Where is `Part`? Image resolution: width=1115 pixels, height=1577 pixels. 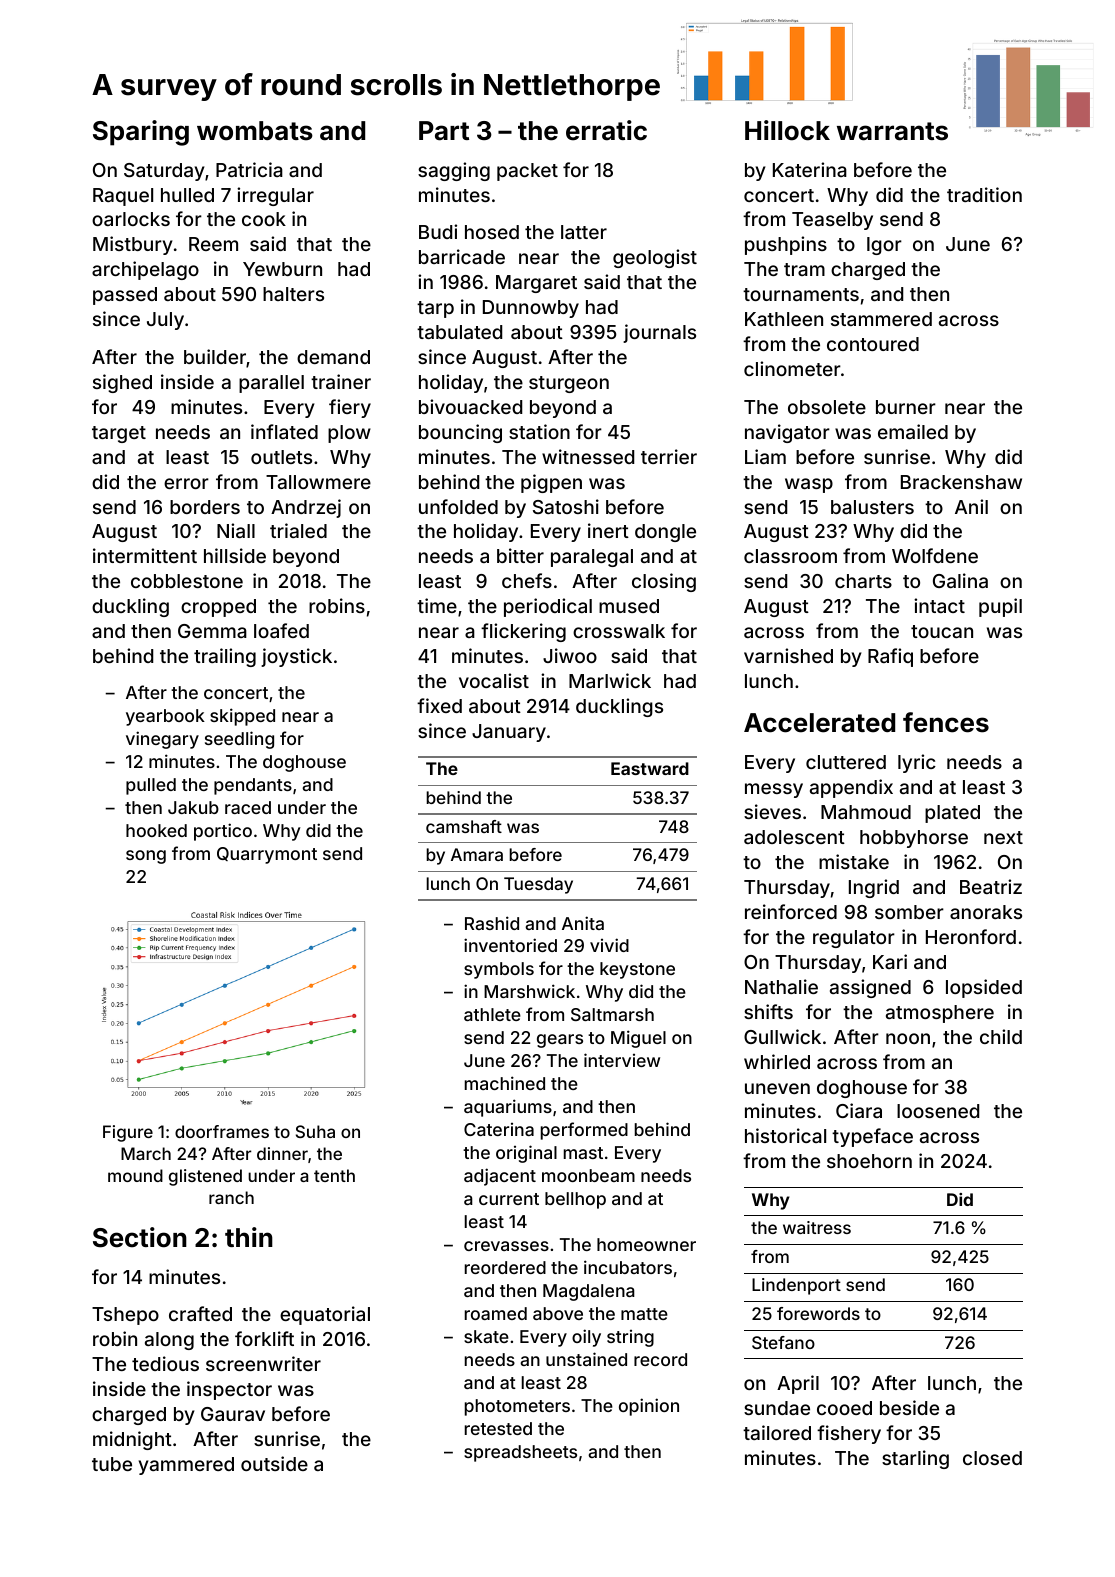
Part is located at coordinates (444, 131).
